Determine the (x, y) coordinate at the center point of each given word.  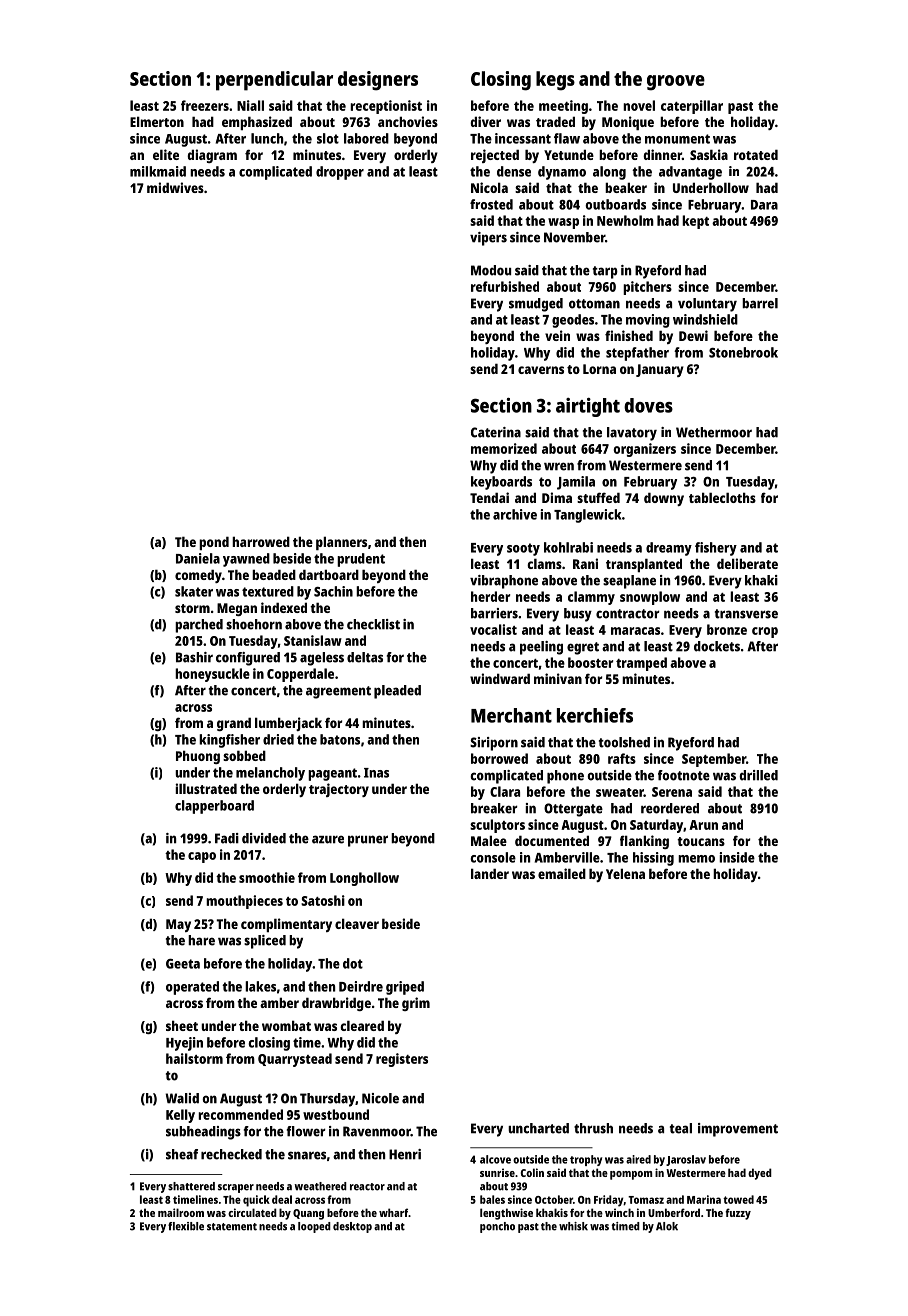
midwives (175, 187)
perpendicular (274, 81)
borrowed (499, 758)
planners (341, 543)
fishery (716, 549)
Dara (764, 205)
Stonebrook (743, 352)
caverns (541, 370)
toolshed (624, 742)
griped (405, 988)
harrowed (261, 541)
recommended (240, 1114)
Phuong (198, 757)
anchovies (408, 121)
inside (737, 857)
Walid (182, 1098)
